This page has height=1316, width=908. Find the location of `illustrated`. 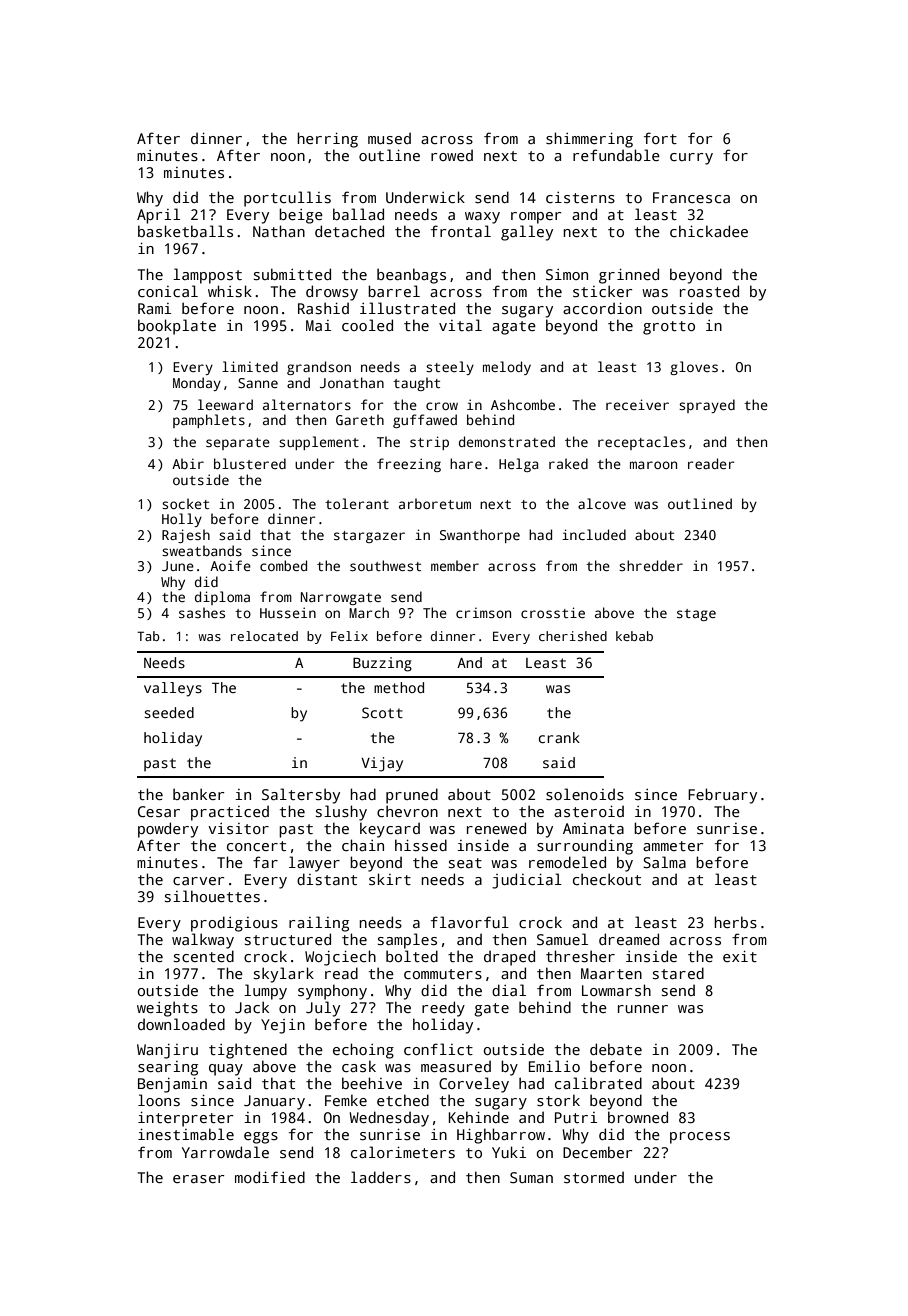

illustrated is located at coordinates (407, 308).
